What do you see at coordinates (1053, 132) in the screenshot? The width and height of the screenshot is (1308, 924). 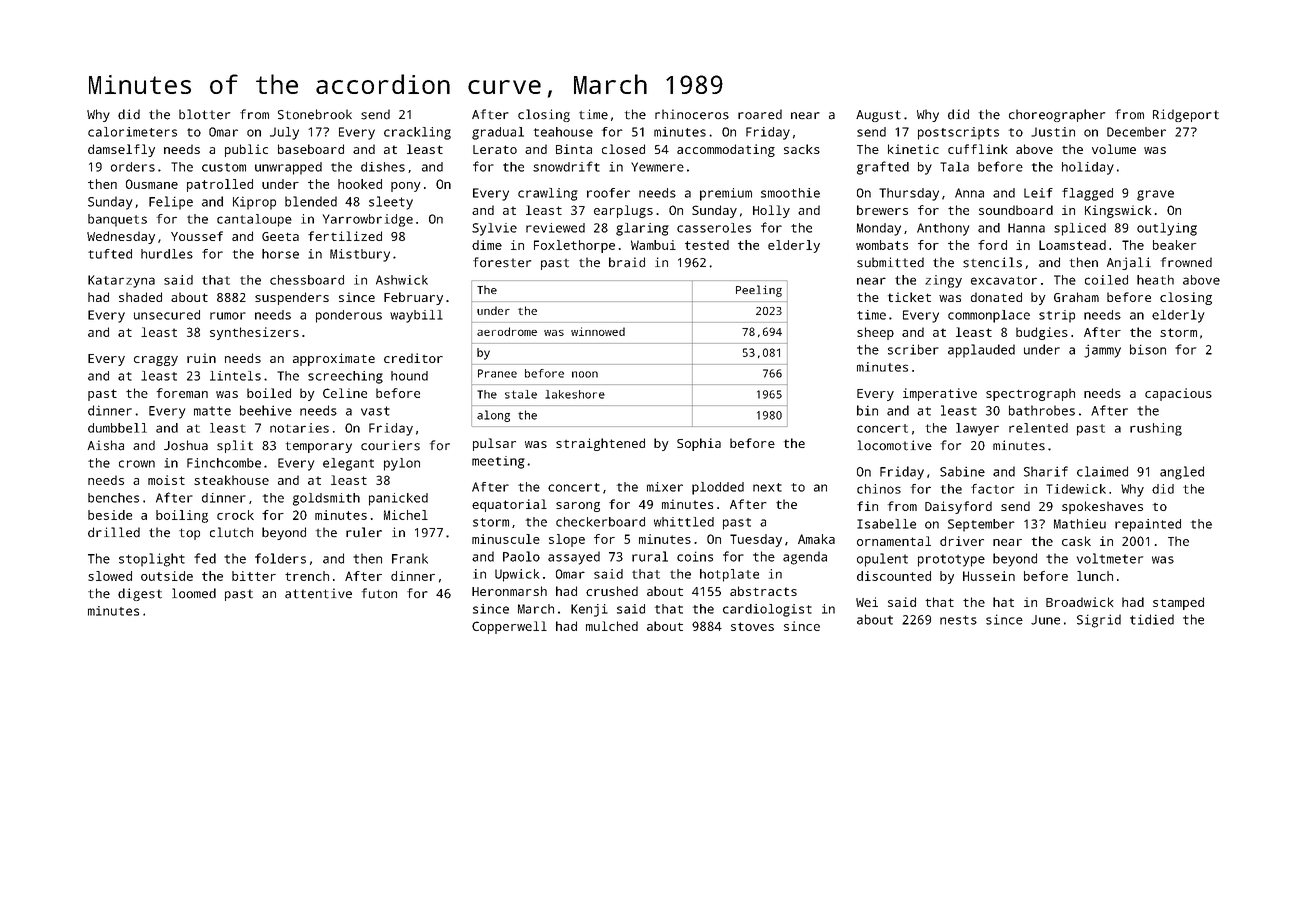 I see `Justin` at bounding box center [1053, 132].
